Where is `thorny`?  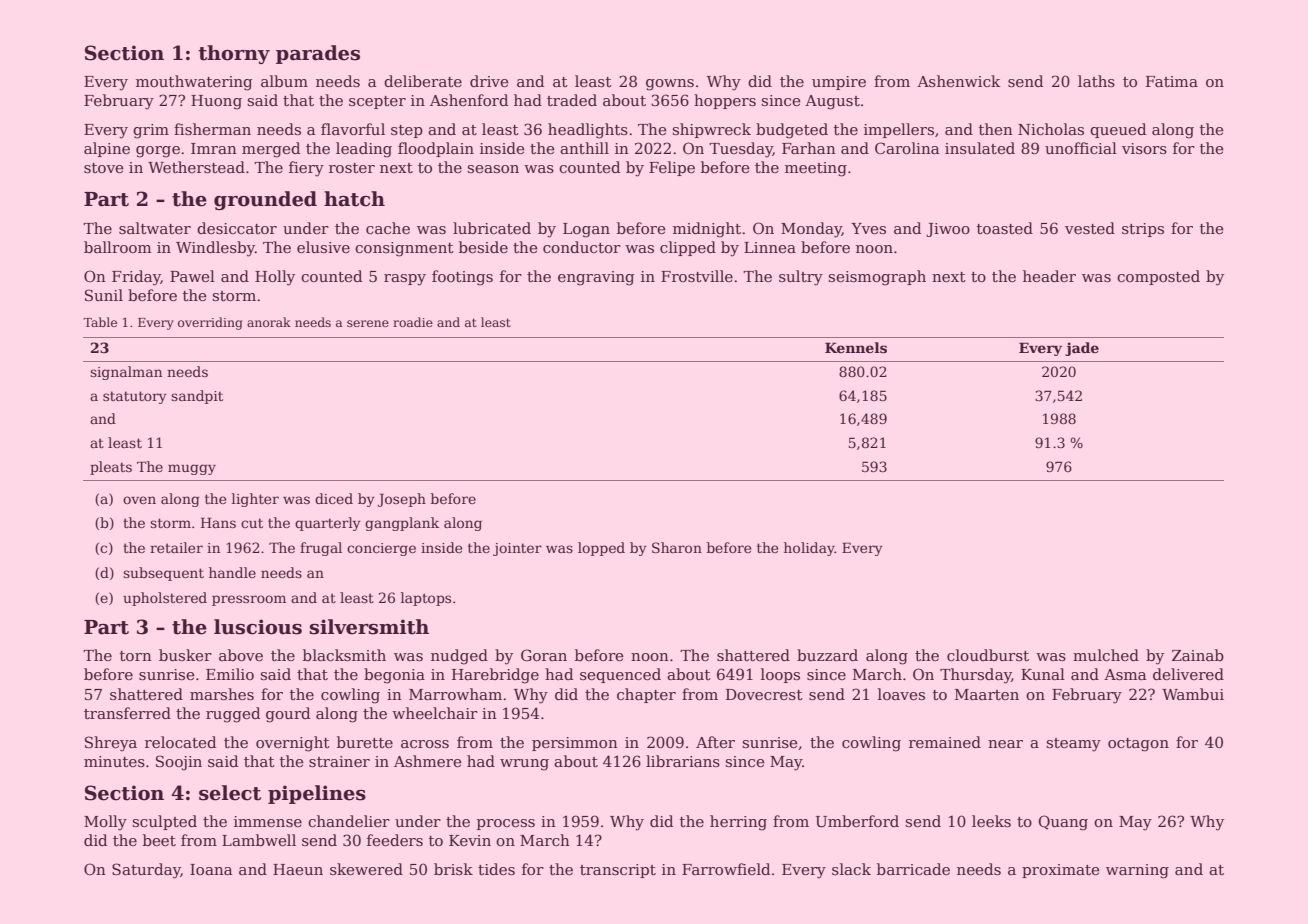
thorny is located at coordinates (234, 54).
